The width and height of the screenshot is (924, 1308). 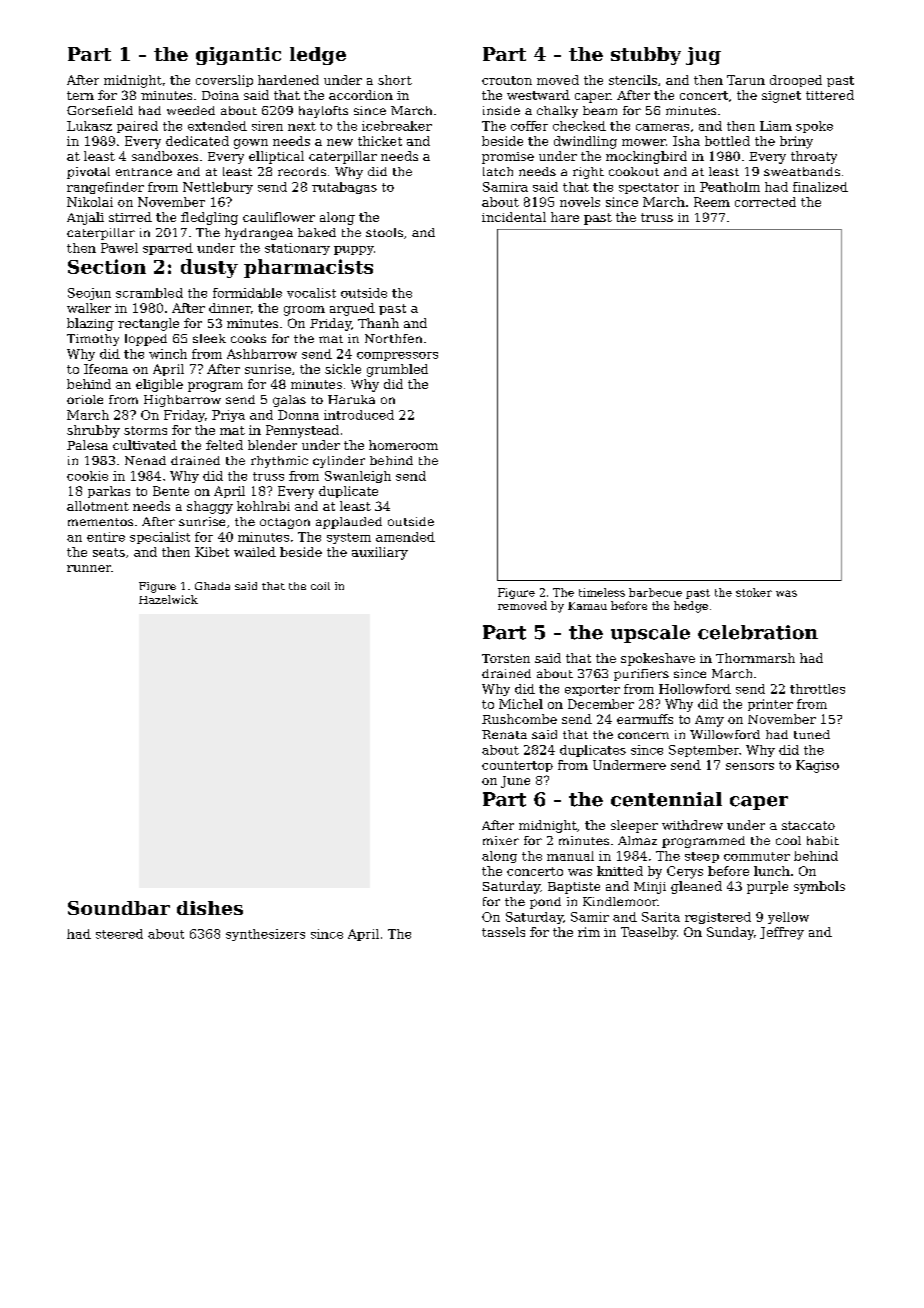 I want to click on compressors, so click(x=397, y=356).
